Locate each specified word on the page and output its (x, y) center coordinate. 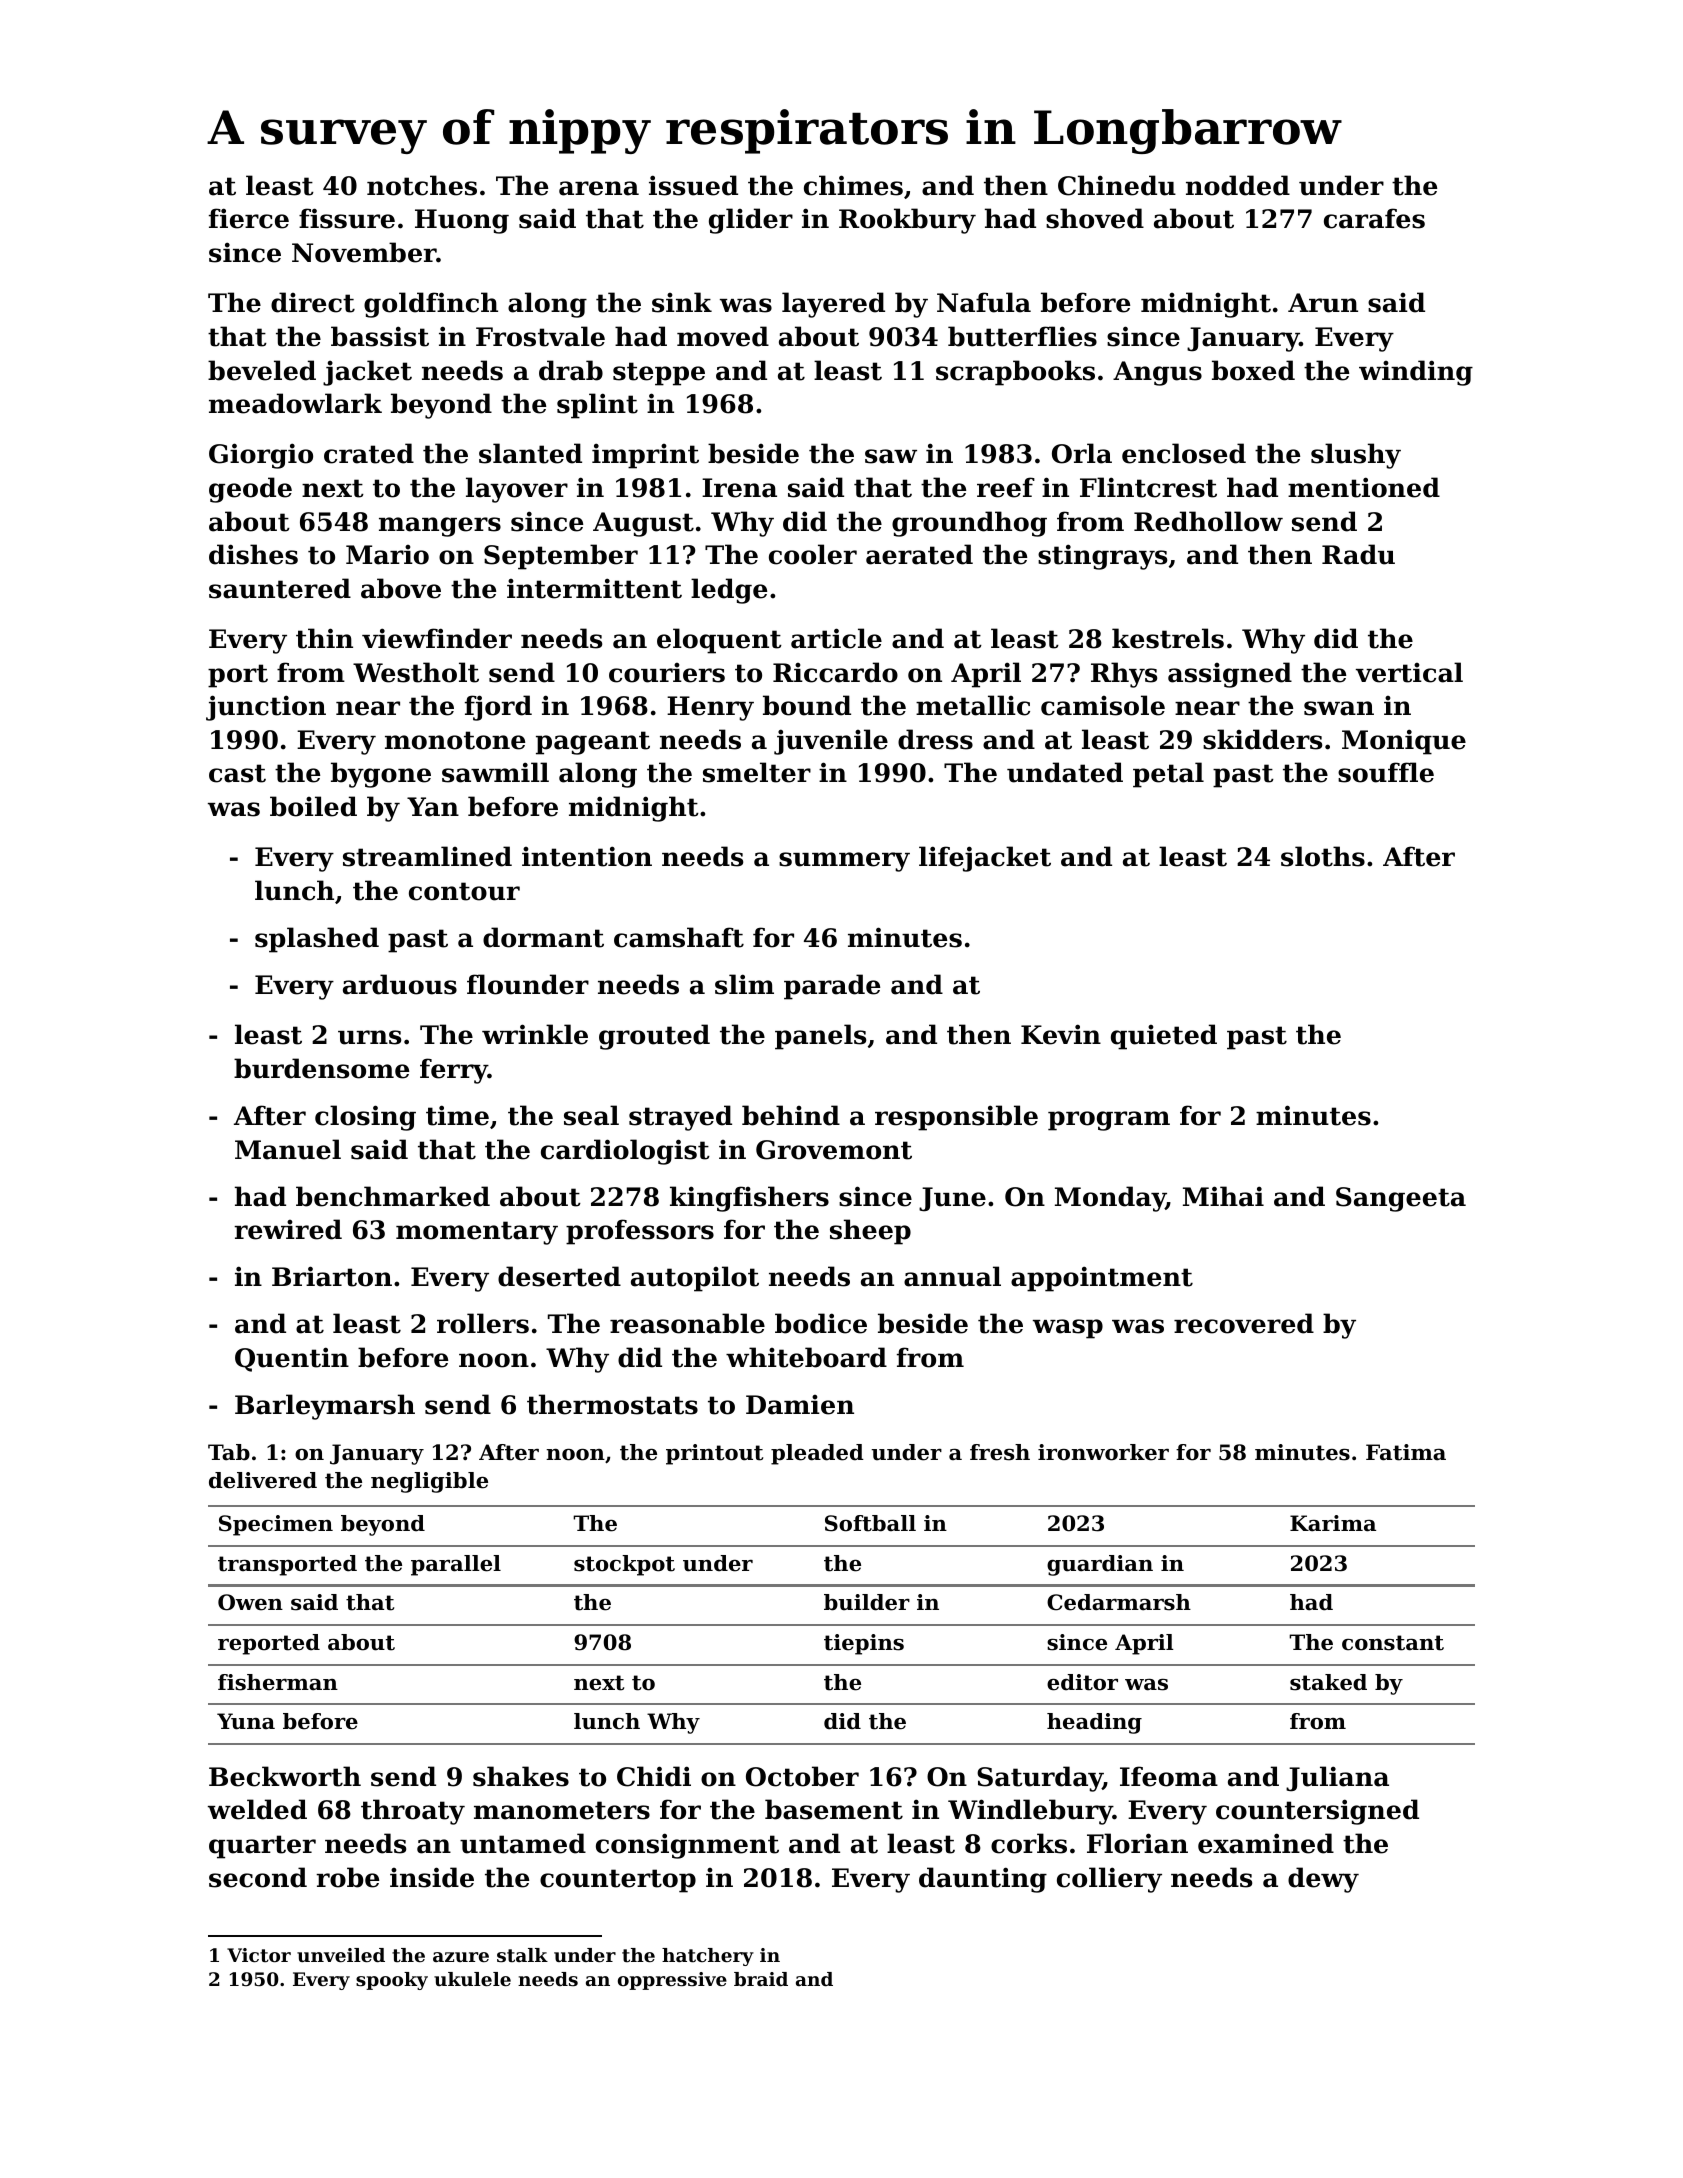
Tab (229, 1452)
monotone (455, 740)
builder (867, 1602)
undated (1065, 772)
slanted (530, 453)
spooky (392, 1981)
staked (1328, 1682)
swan (1339, 708)
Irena (739, 488)
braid (761, 1979)
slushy (1356, 456)
